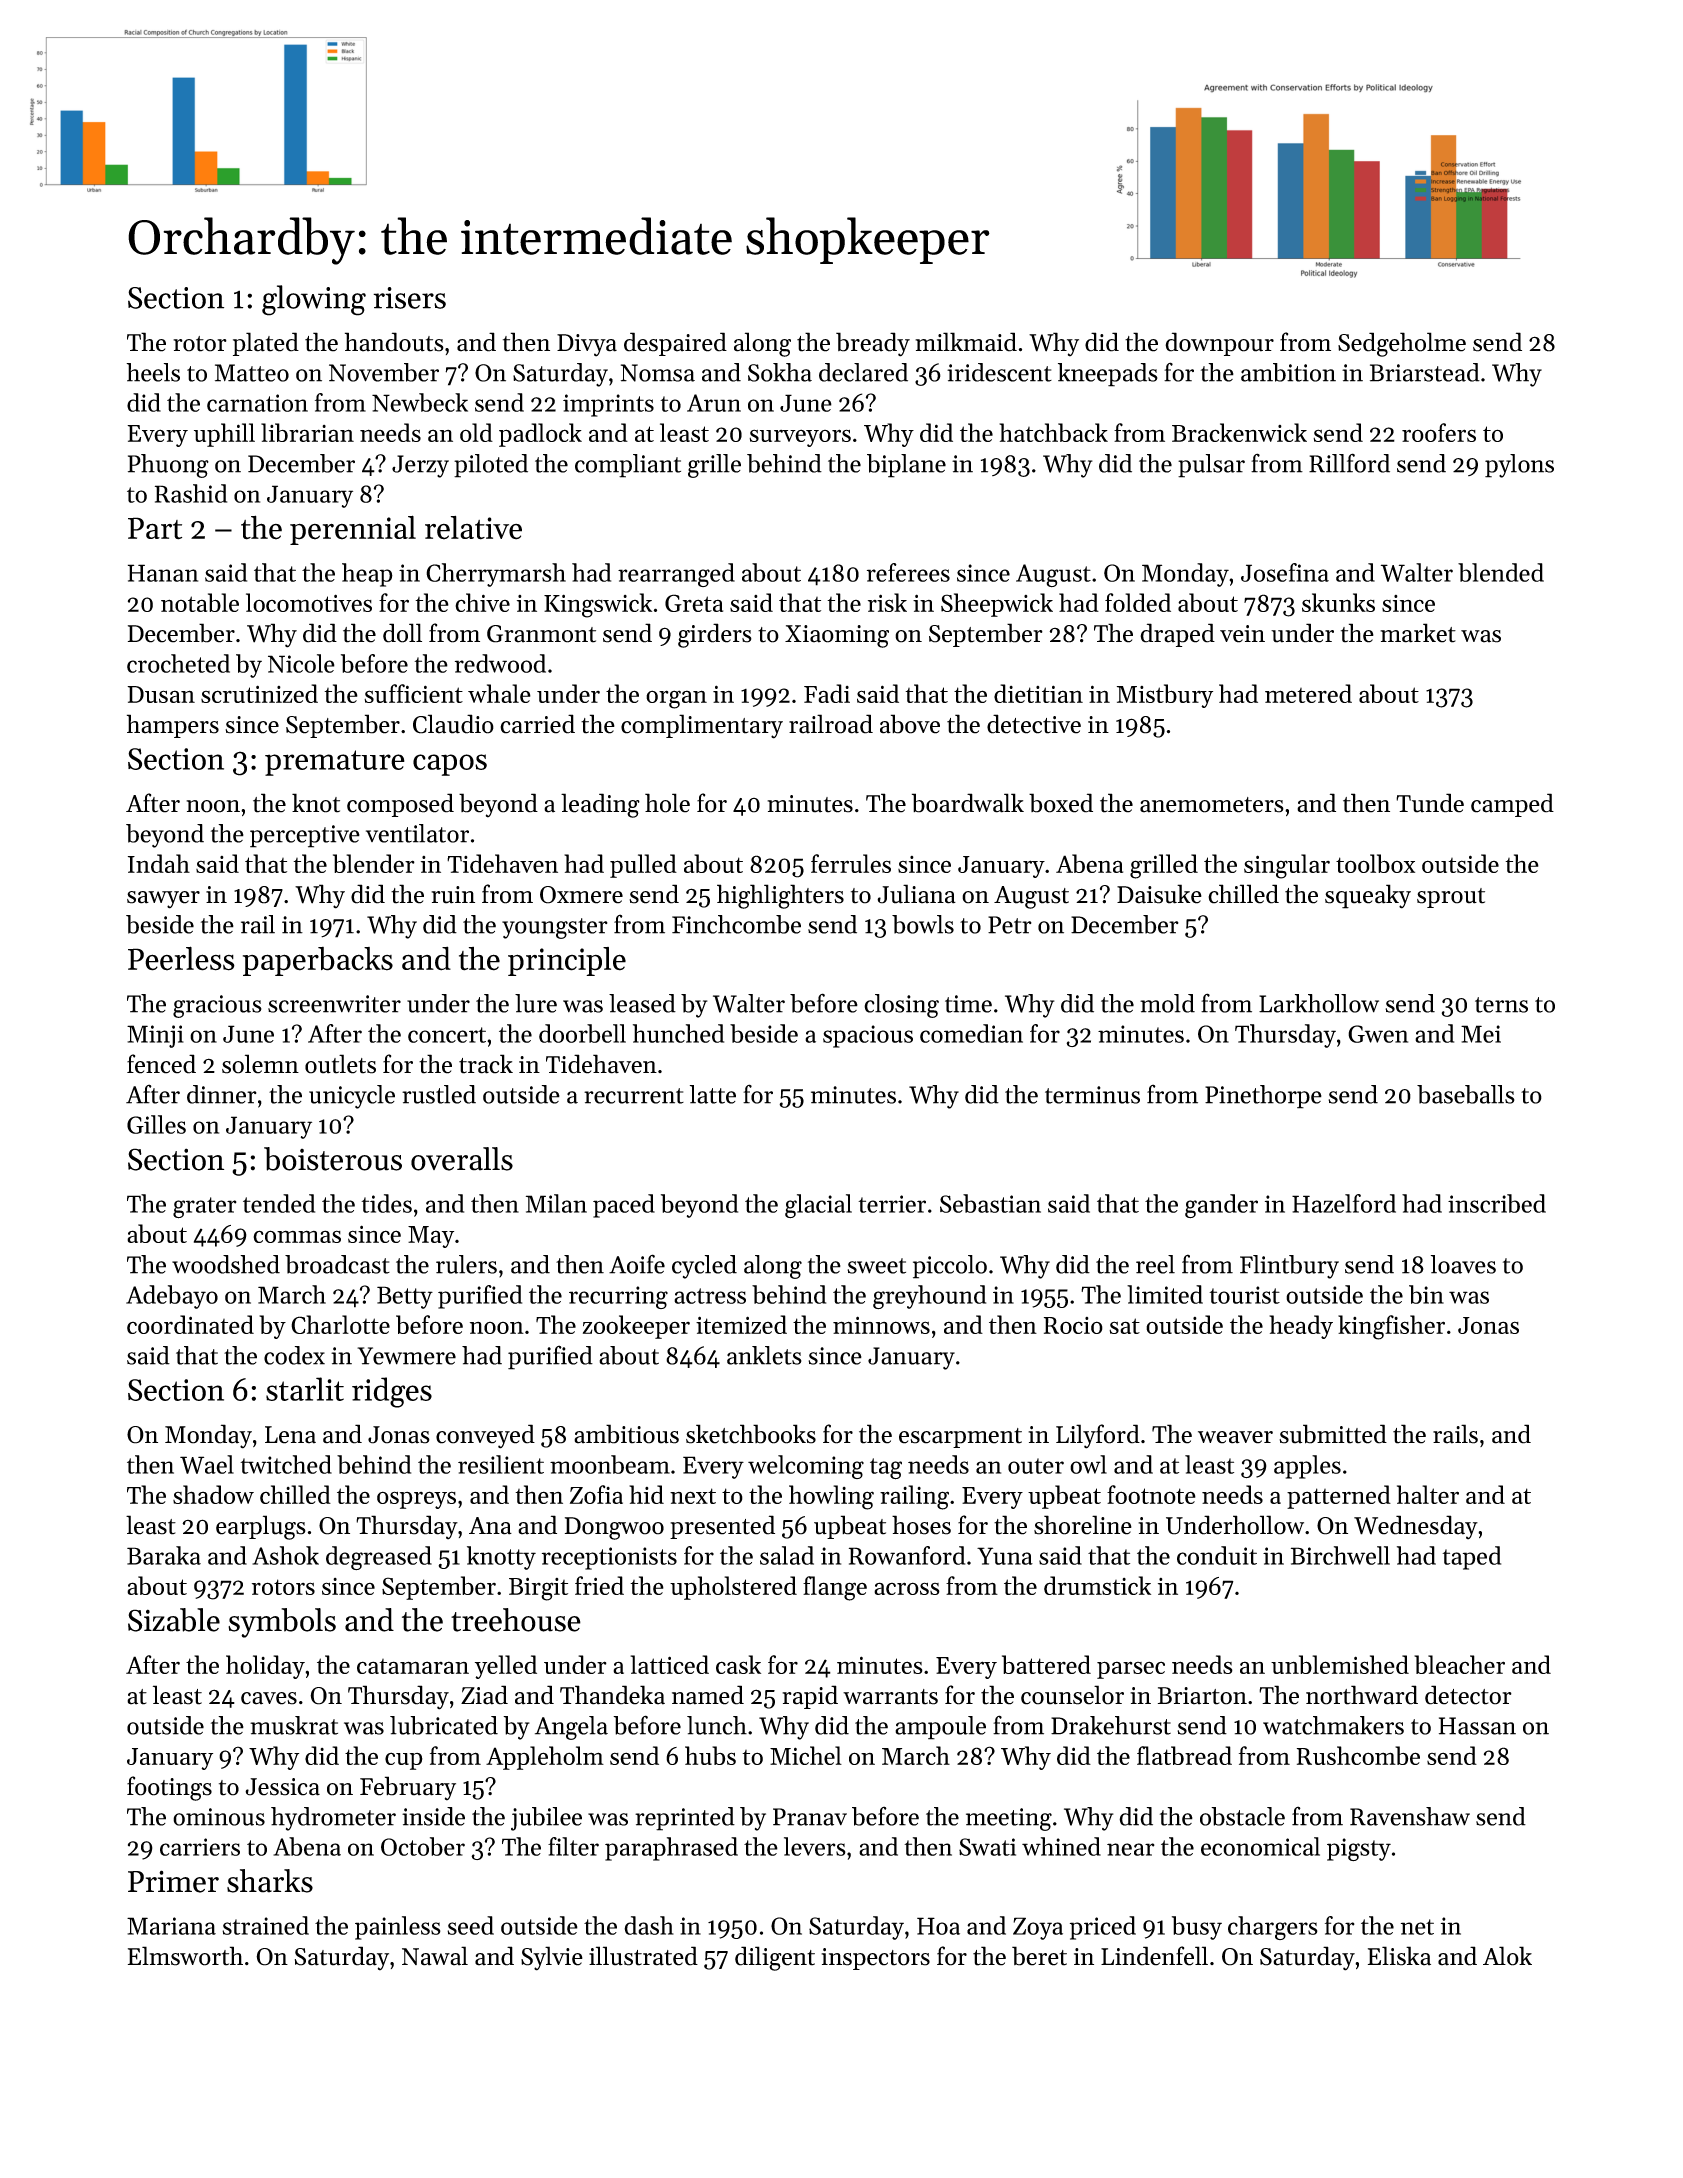  I want to click on hydrometer, so click(333, 1819).
